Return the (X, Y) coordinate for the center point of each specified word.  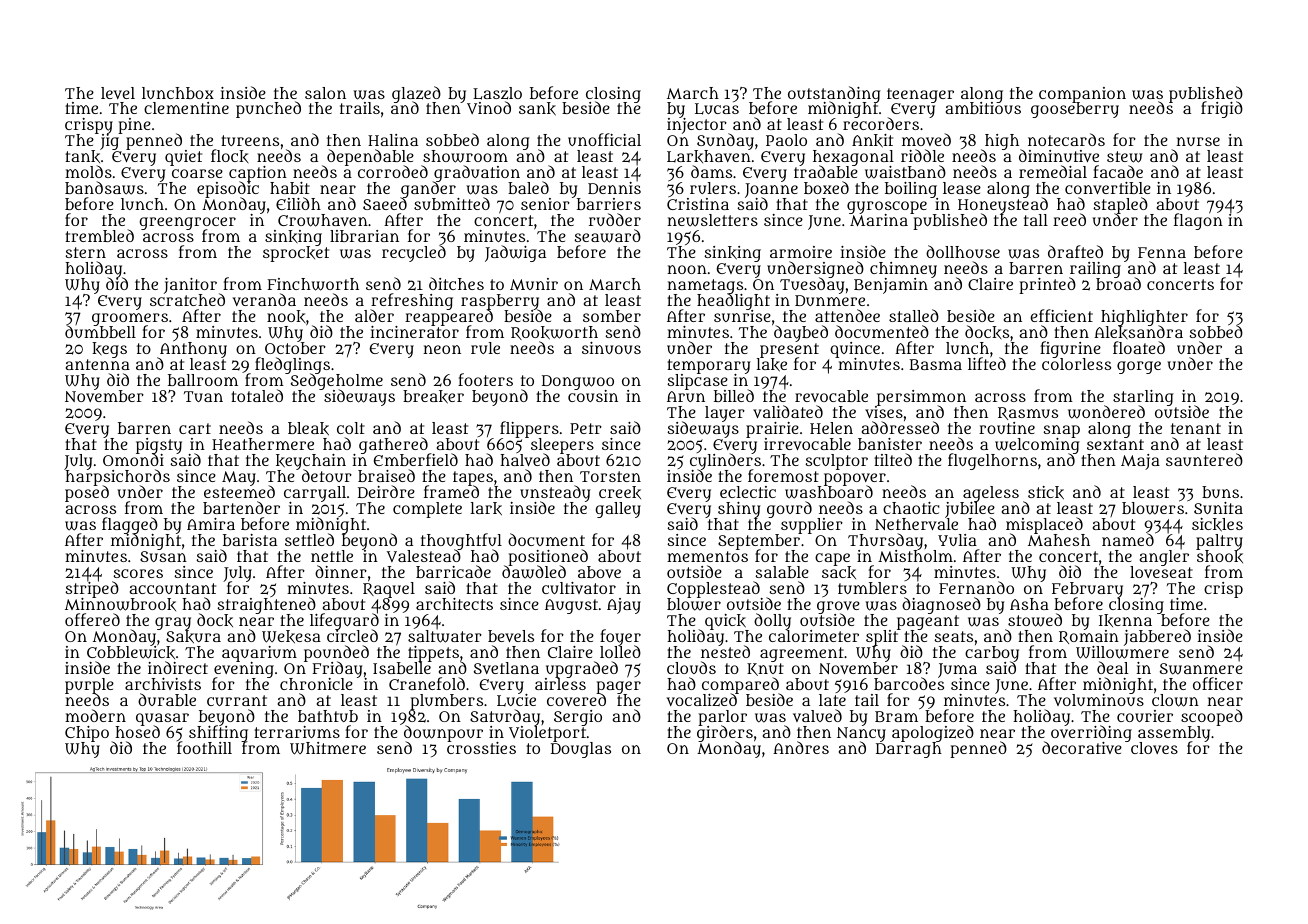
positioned (548, 557)
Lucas (717, 109)
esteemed (239, 492)
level (118, 93)
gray (173, 623)
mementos (707, 556)
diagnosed (941, 605)
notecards (1066, 139)
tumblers (872, 588)
